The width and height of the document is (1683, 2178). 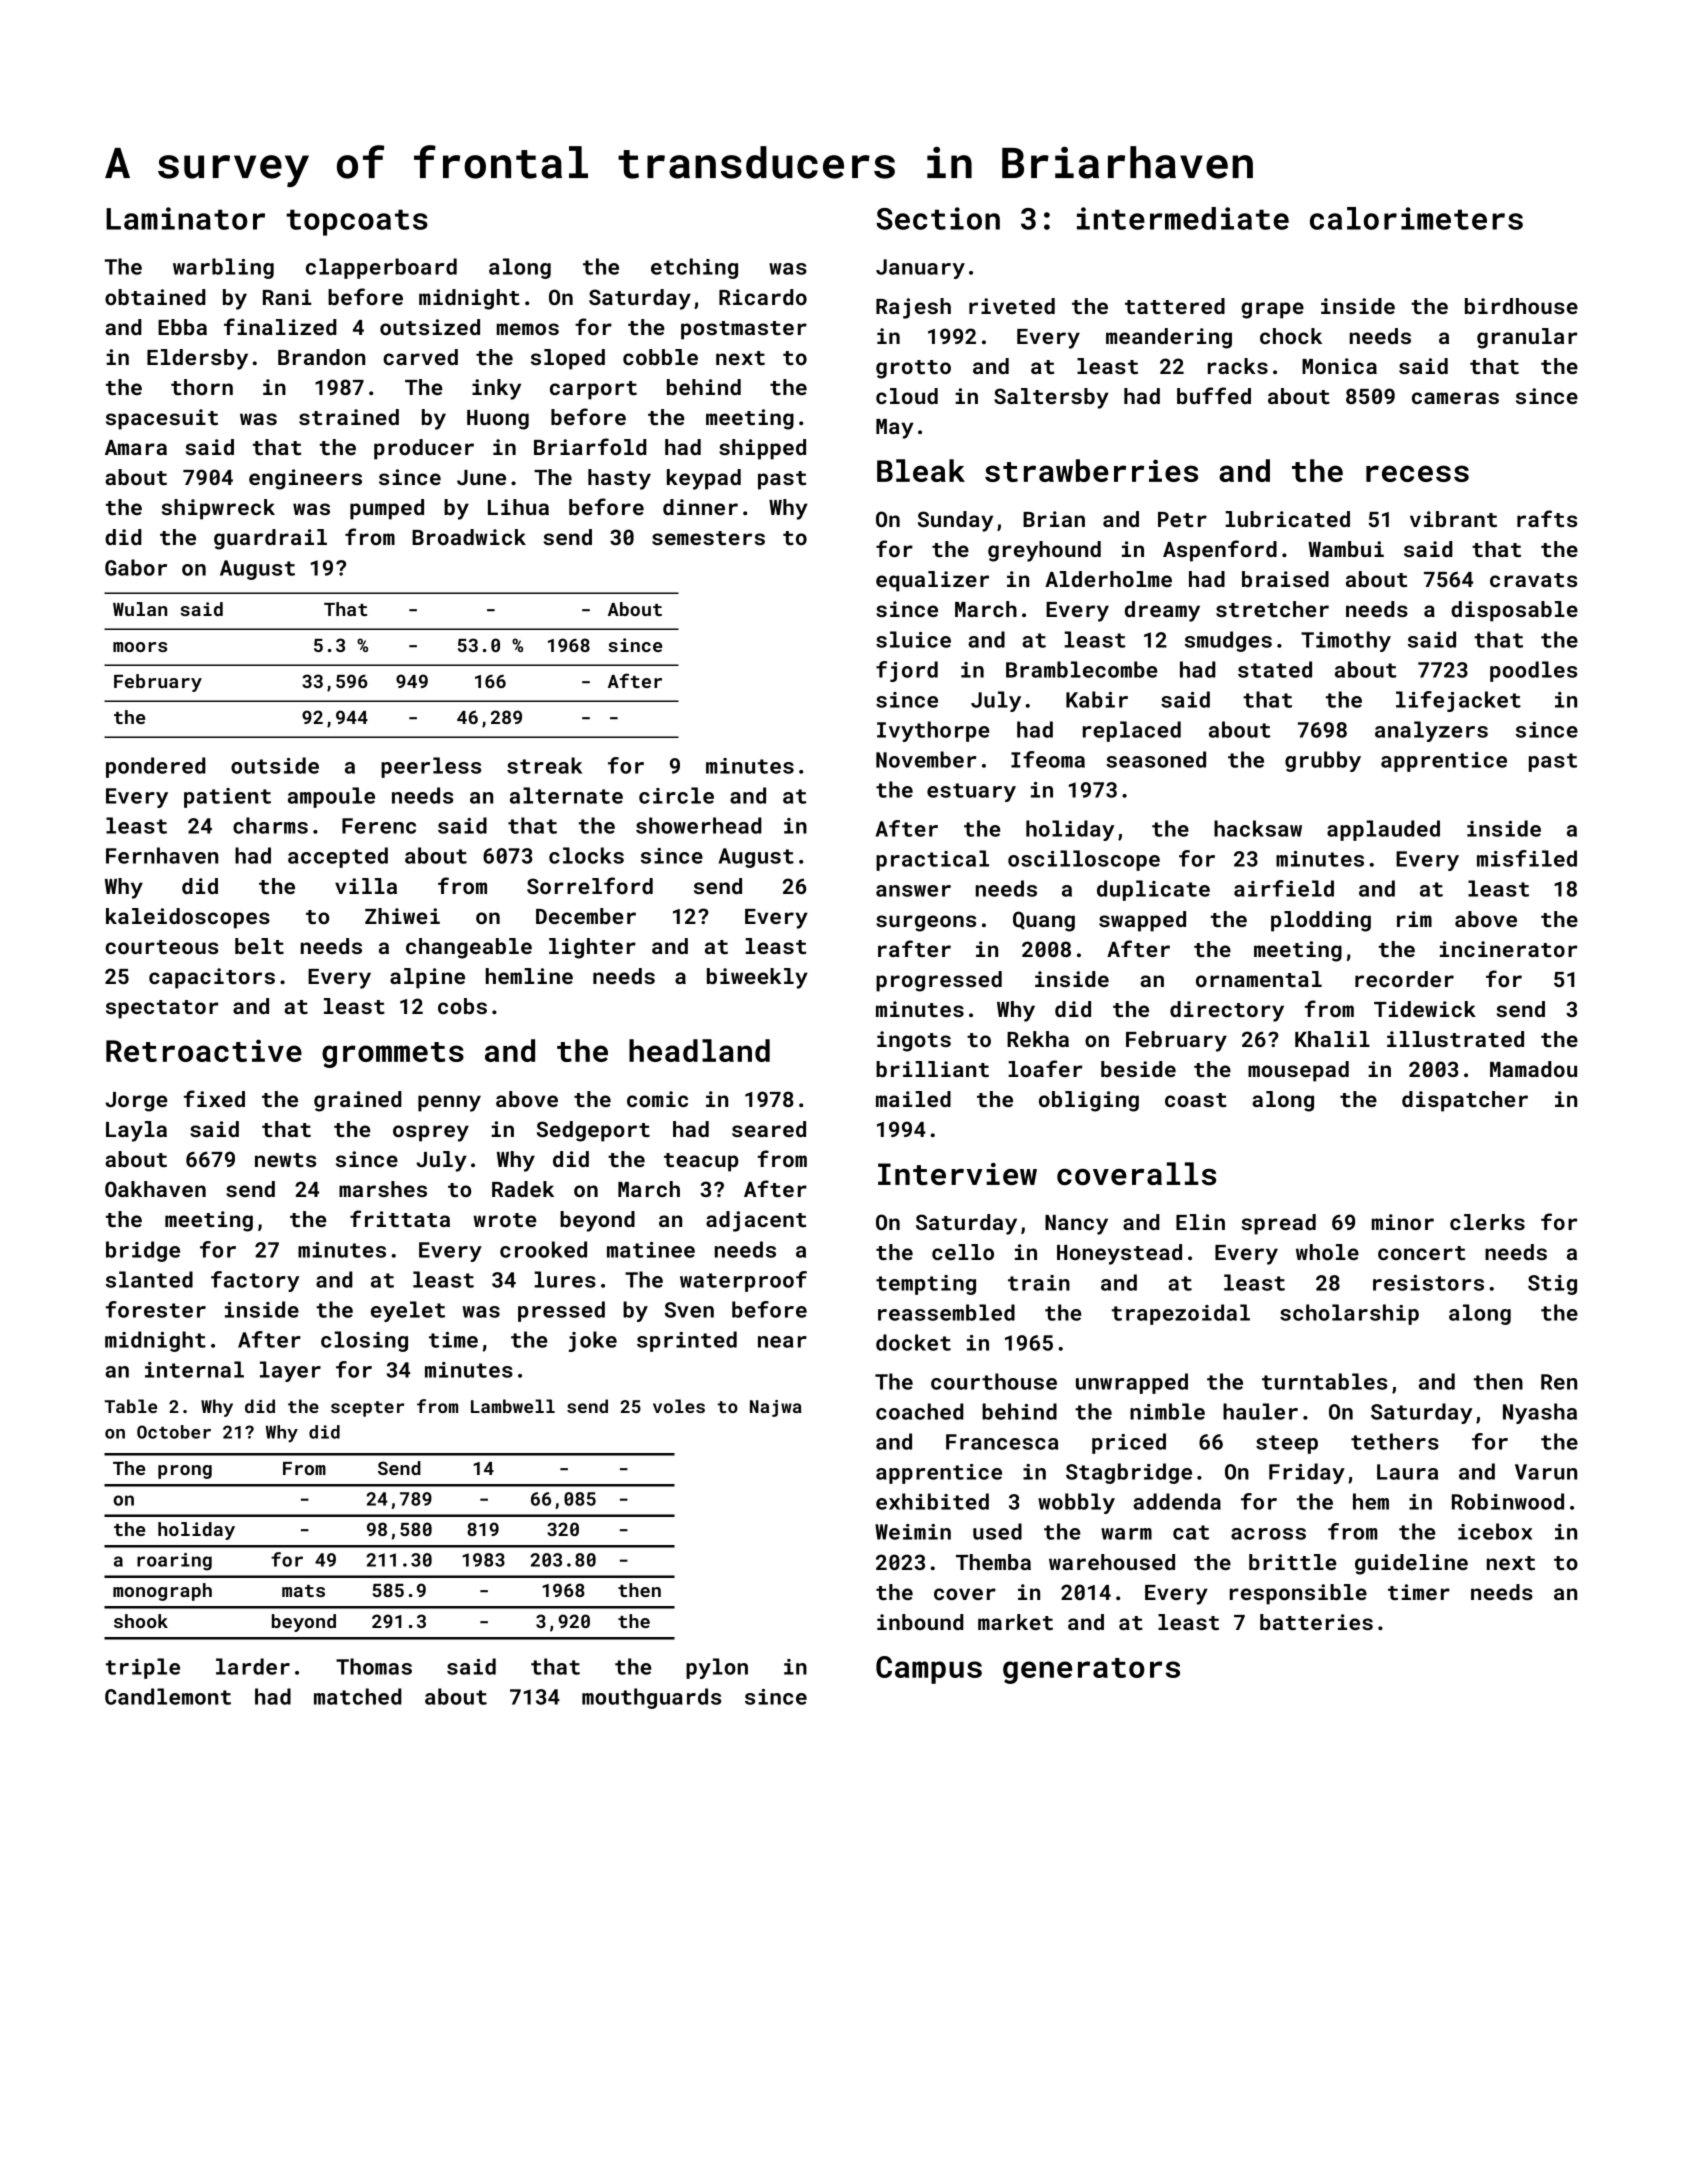 What do you see at coordinates (1132, 1383) in the document?
I see `unwrapped` at bounding box center [1132, 1383].
